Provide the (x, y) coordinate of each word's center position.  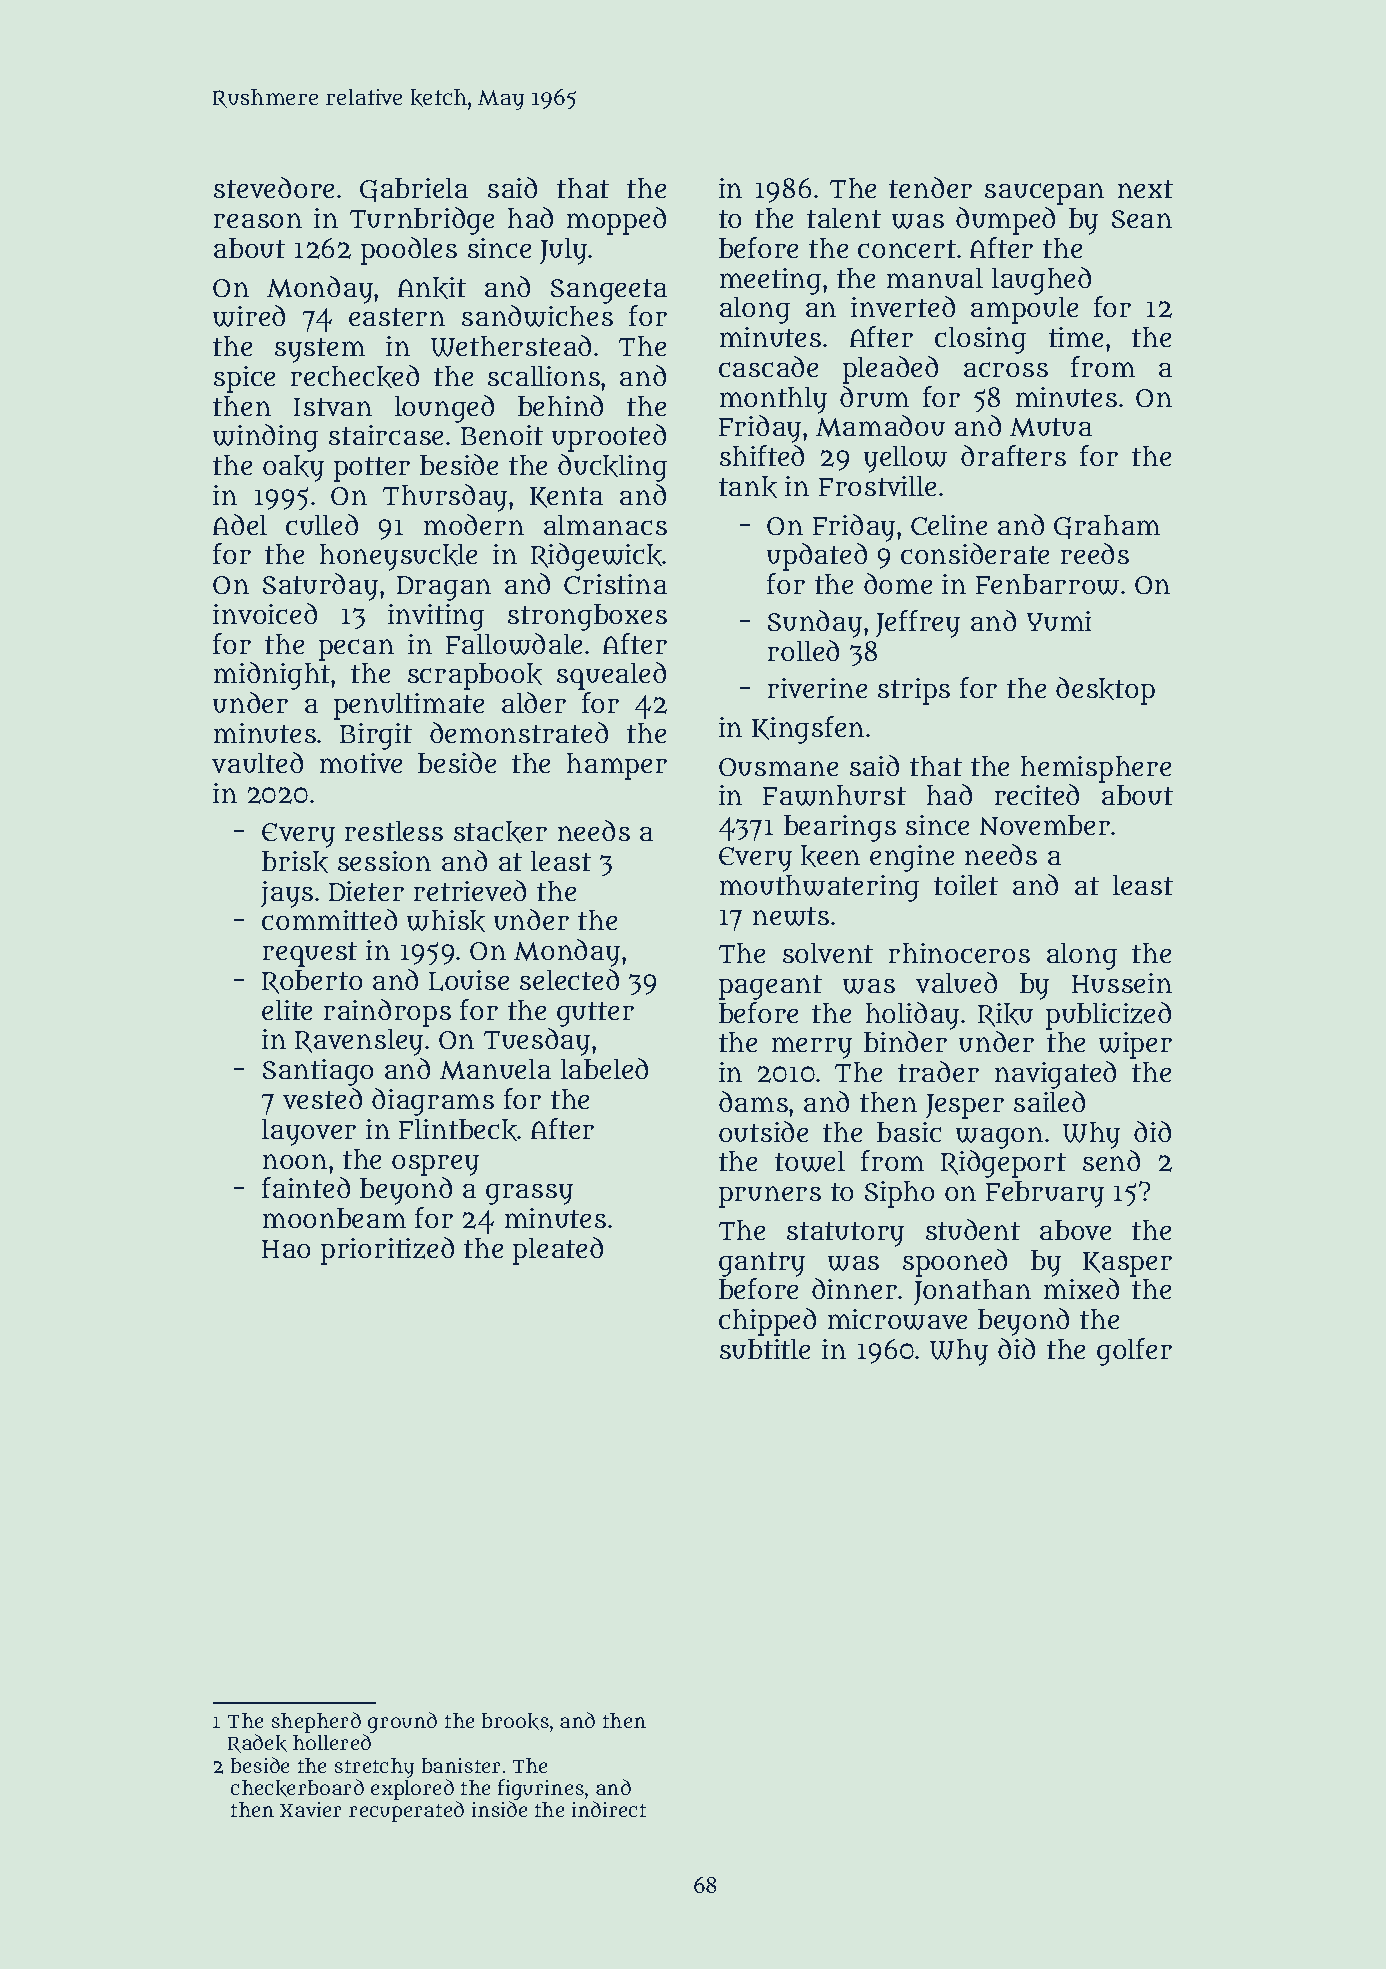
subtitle (765, 1349)
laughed (1041, 281)
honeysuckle (398, 557)
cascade (768, 366)
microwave (897, 1319)
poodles (409, 251)
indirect (609, 1809)
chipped (767, 1322)
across (1006, 369)
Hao (286, 1249)
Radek (257, 1743)
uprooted (609, 438)
